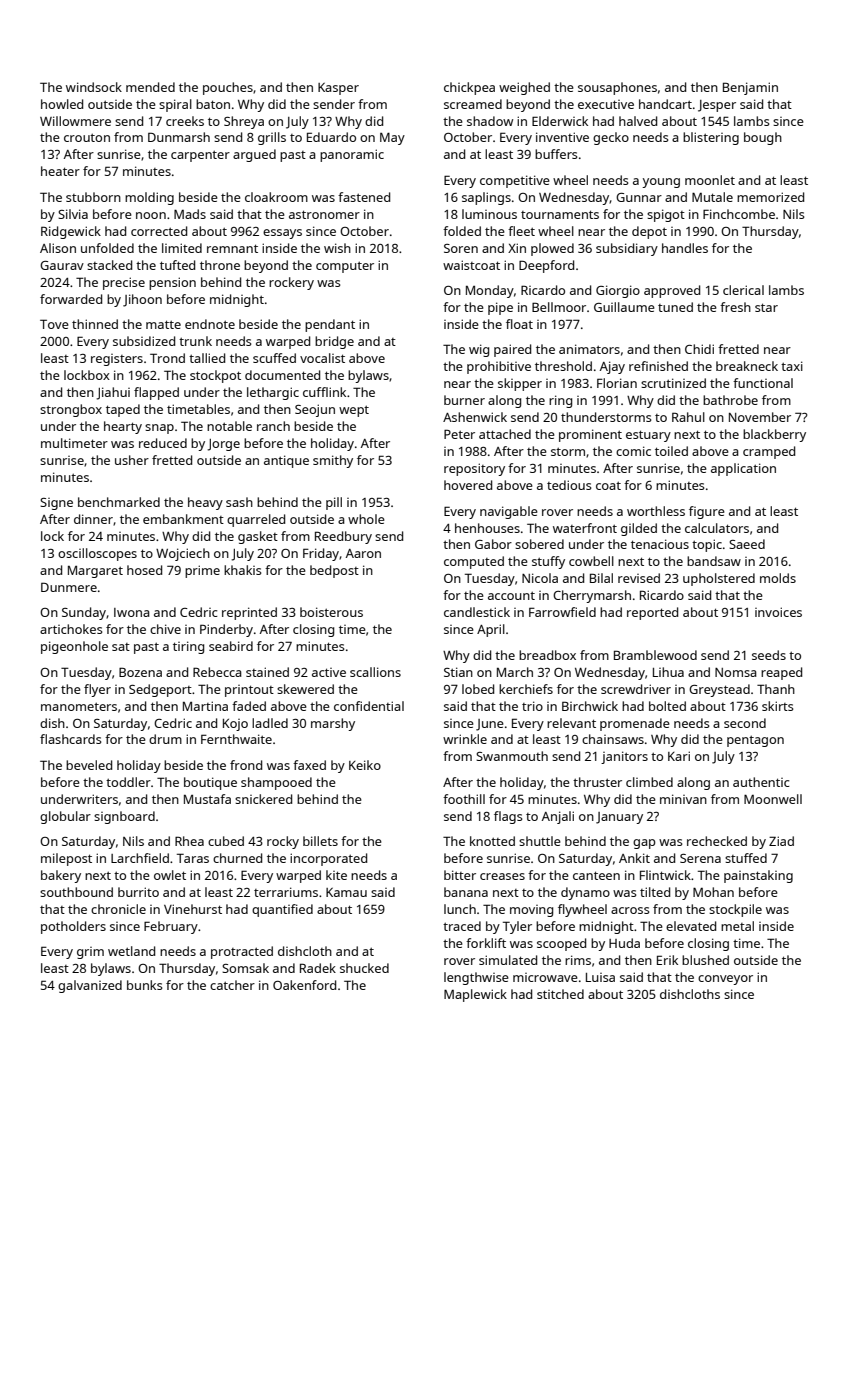 The height and width of the screenshot is (1400, 849). I want to click on tedious, so click(569, 485).
